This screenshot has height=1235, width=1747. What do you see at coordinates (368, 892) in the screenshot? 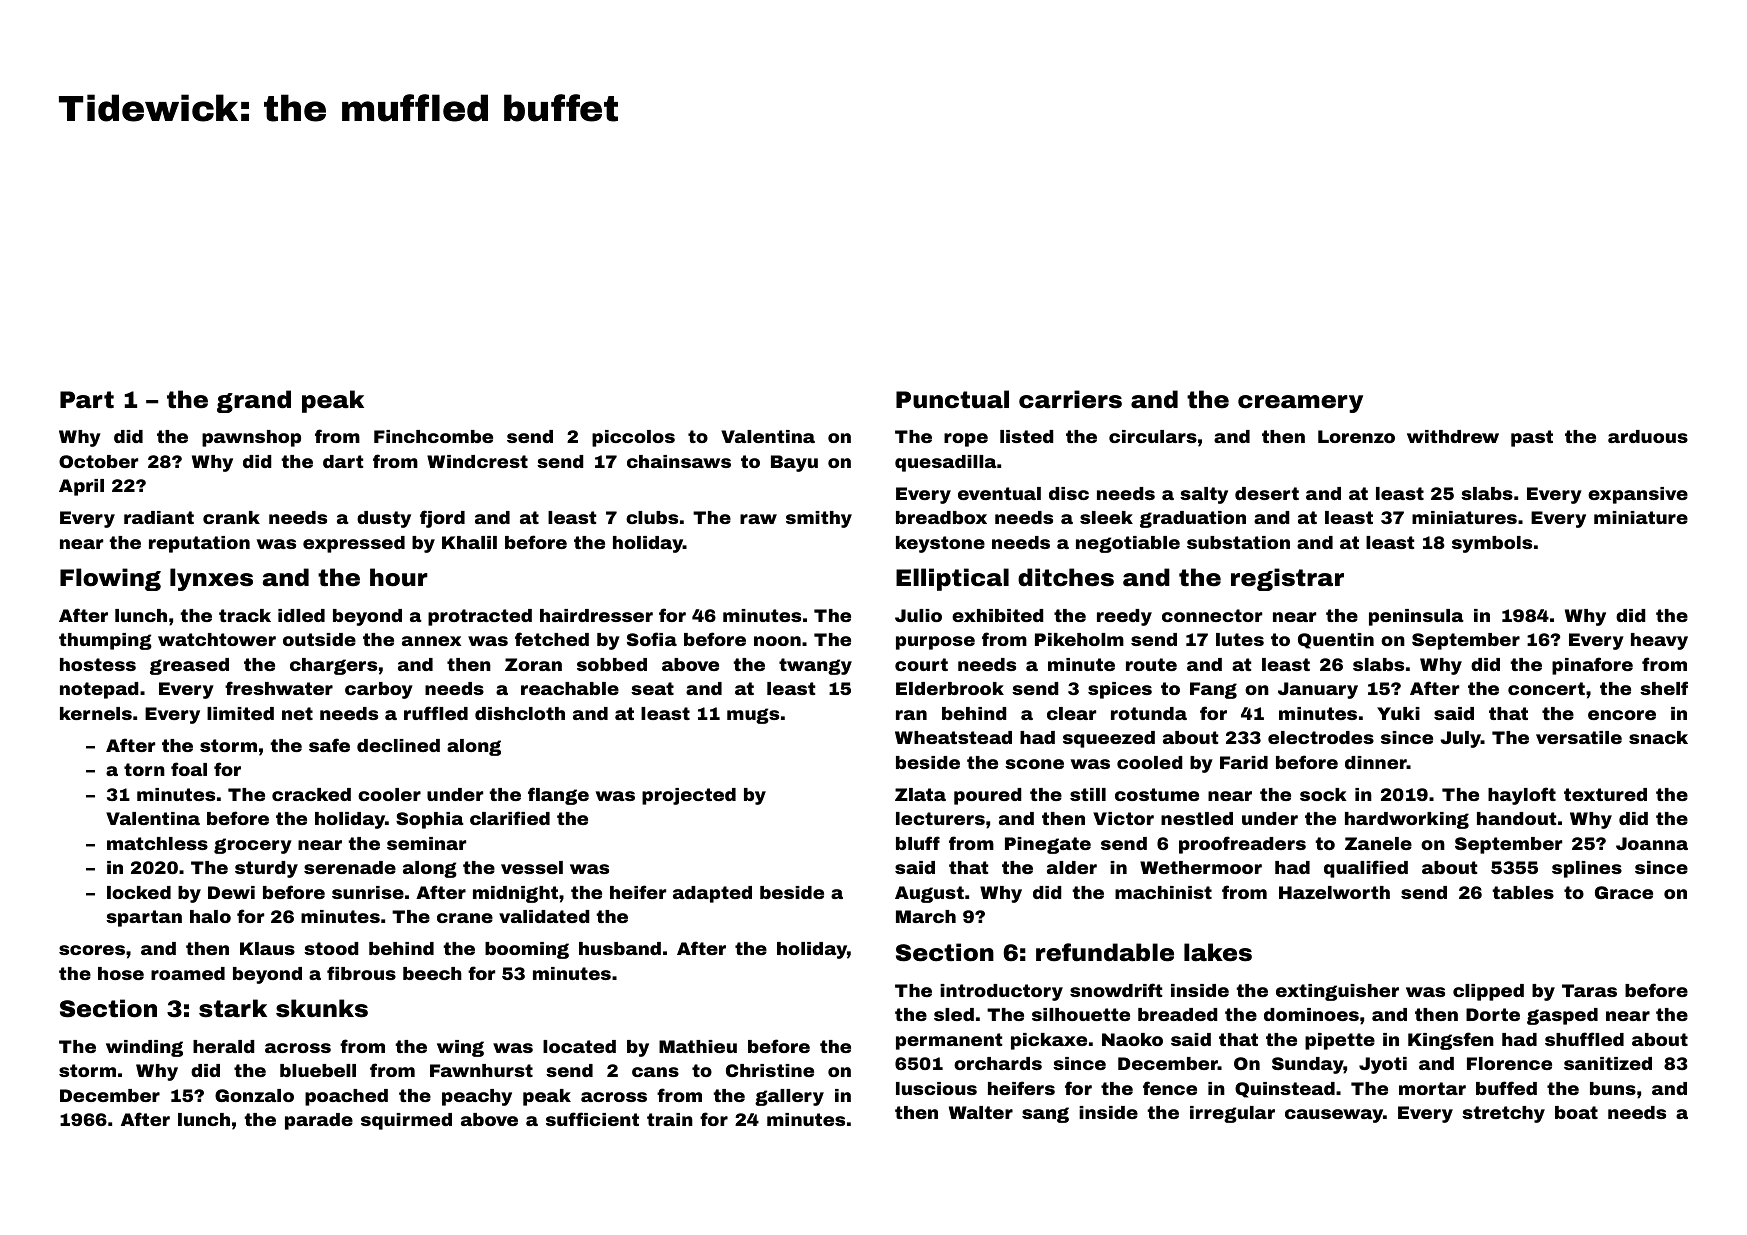
I see `sunrise` at bounding box center [368, 892].
